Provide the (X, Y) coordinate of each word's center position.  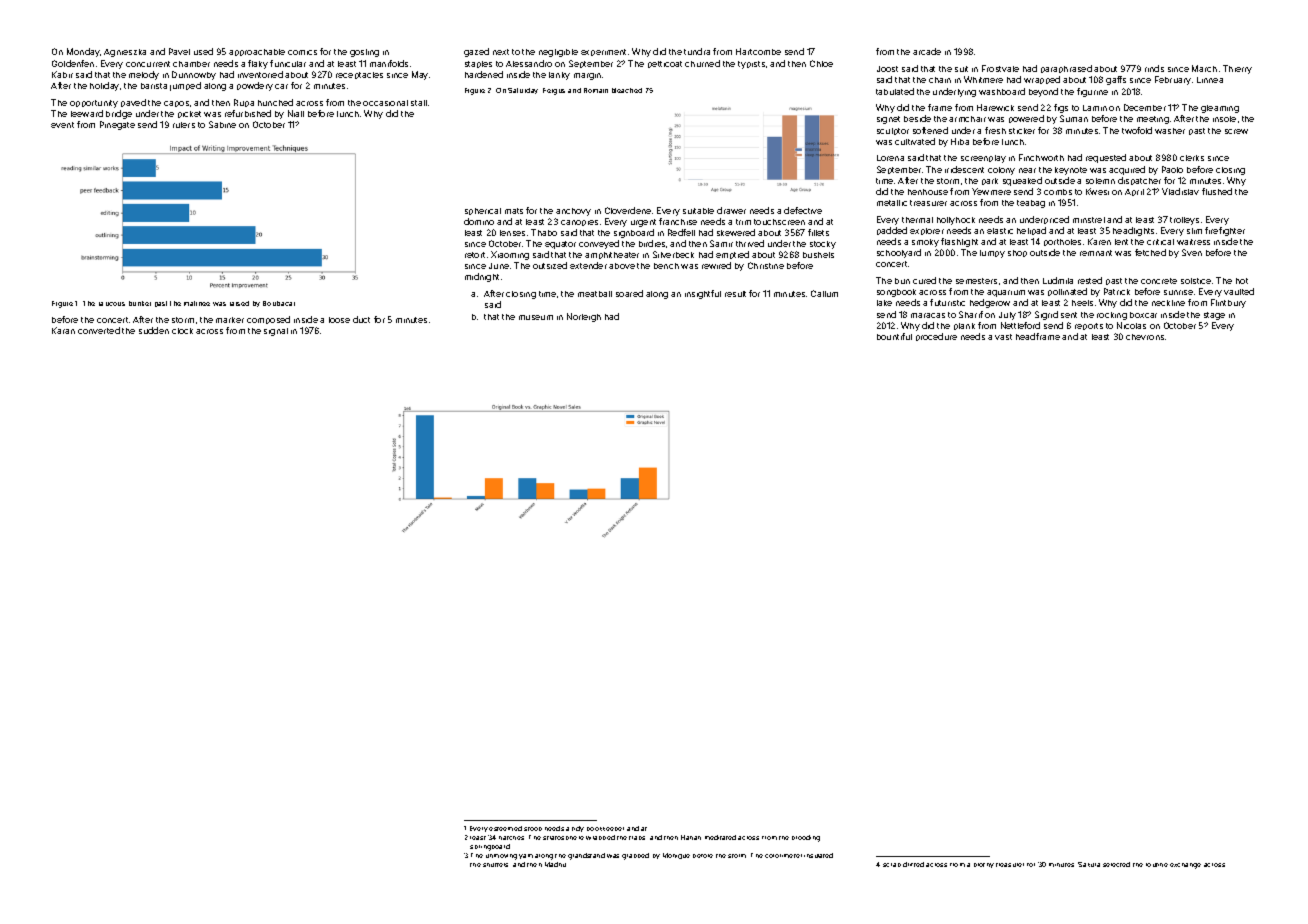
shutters (495, 865)
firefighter (1225, 231)
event (62, 125)
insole (1224, 119)
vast (1003, 337)
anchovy (573, 212)
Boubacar (279, 303)
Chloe (821, 63)
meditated (720, 837)
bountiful (894, 336)
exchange (1185, 866)
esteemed (505, 828)
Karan (63, 330)
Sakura (1089, 864)
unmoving (501, 857)
